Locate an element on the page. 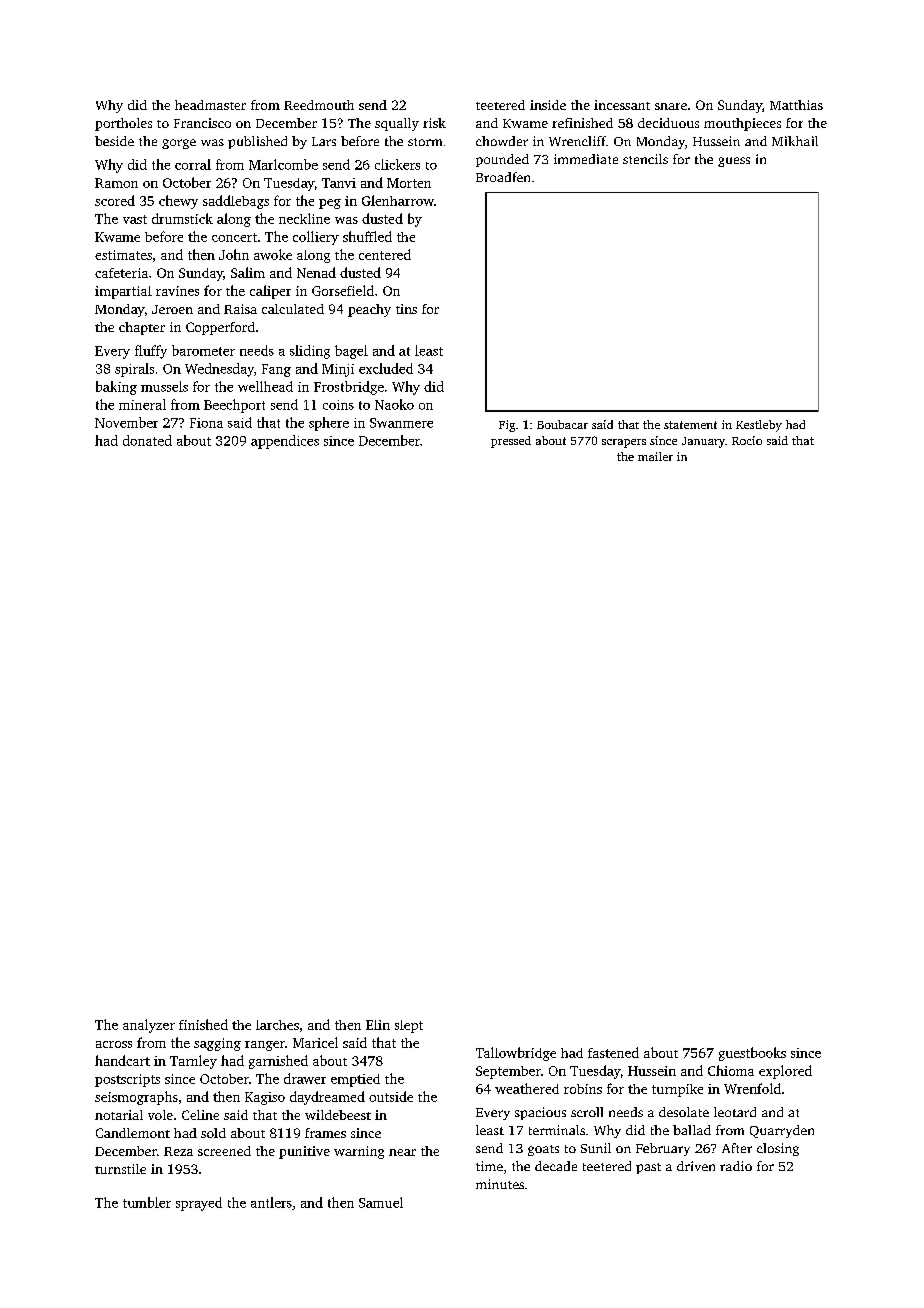 The height and width of the page is (1308, 924). slept is located at coordinates (409, 1026).
